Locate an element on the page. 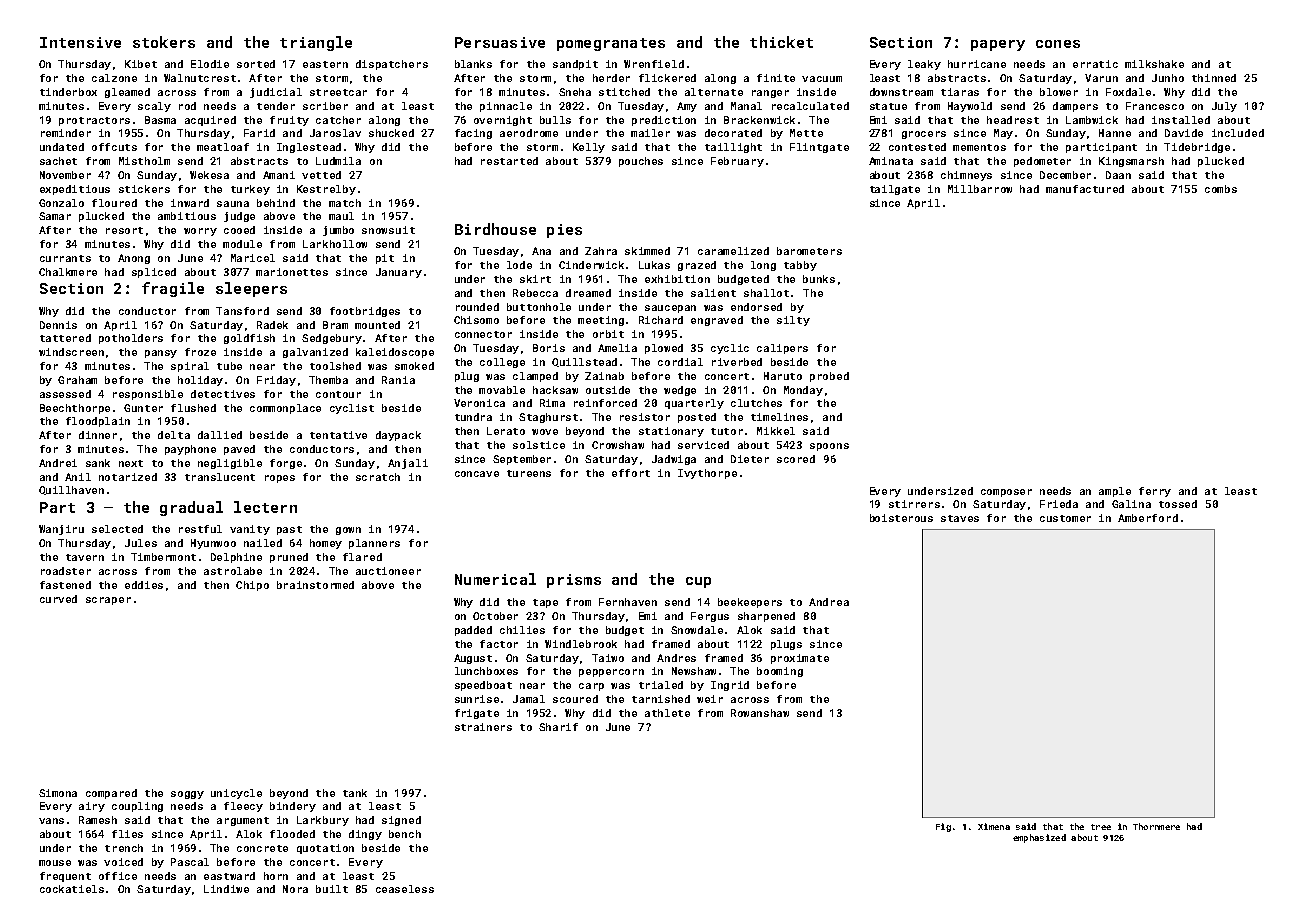 This image has width=1308, height=924. Amberford is located at coordinates (1148, 518).
